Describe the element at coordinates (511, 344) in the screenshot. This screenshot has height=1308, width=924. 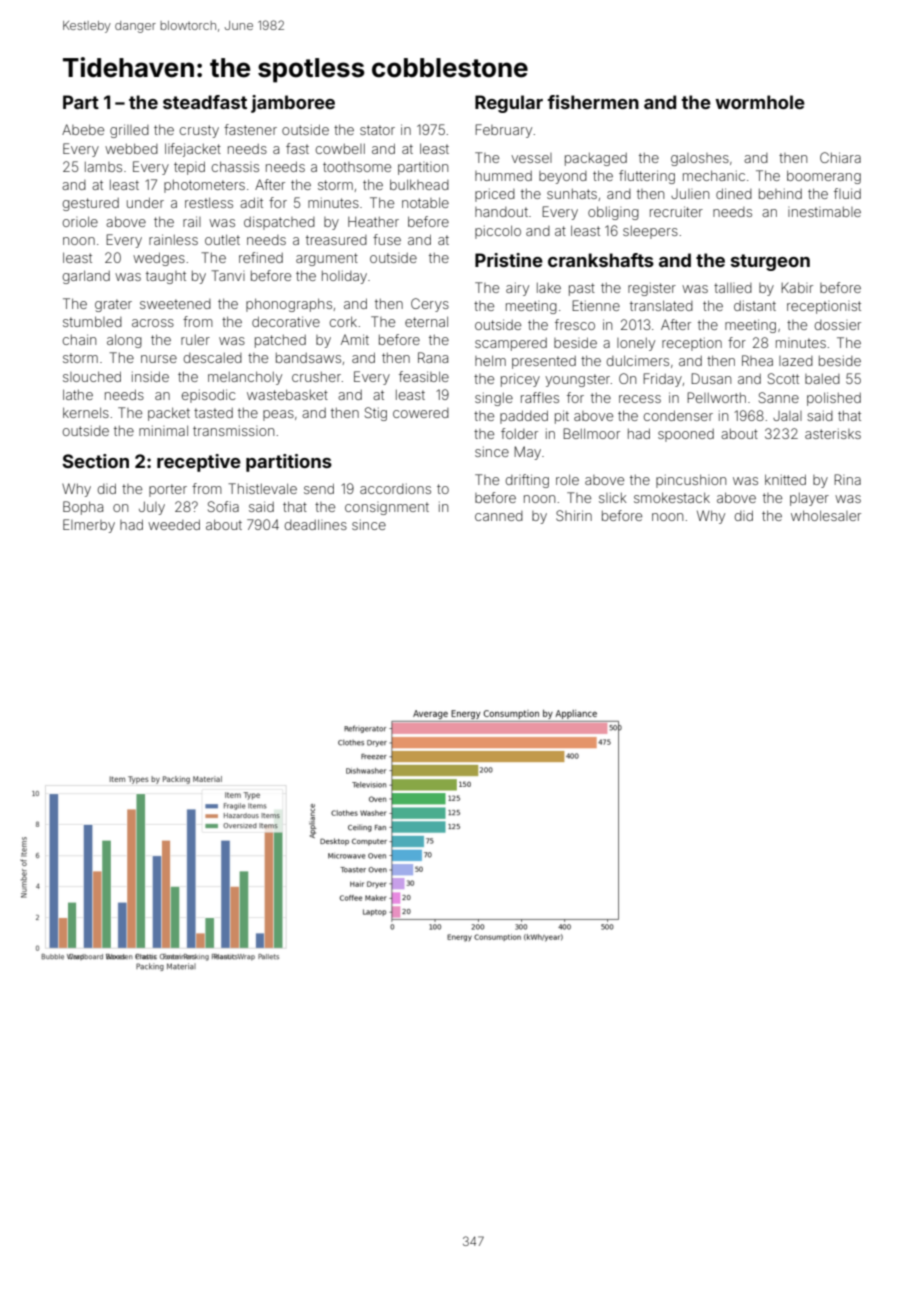
I see `scampered` at that location.
